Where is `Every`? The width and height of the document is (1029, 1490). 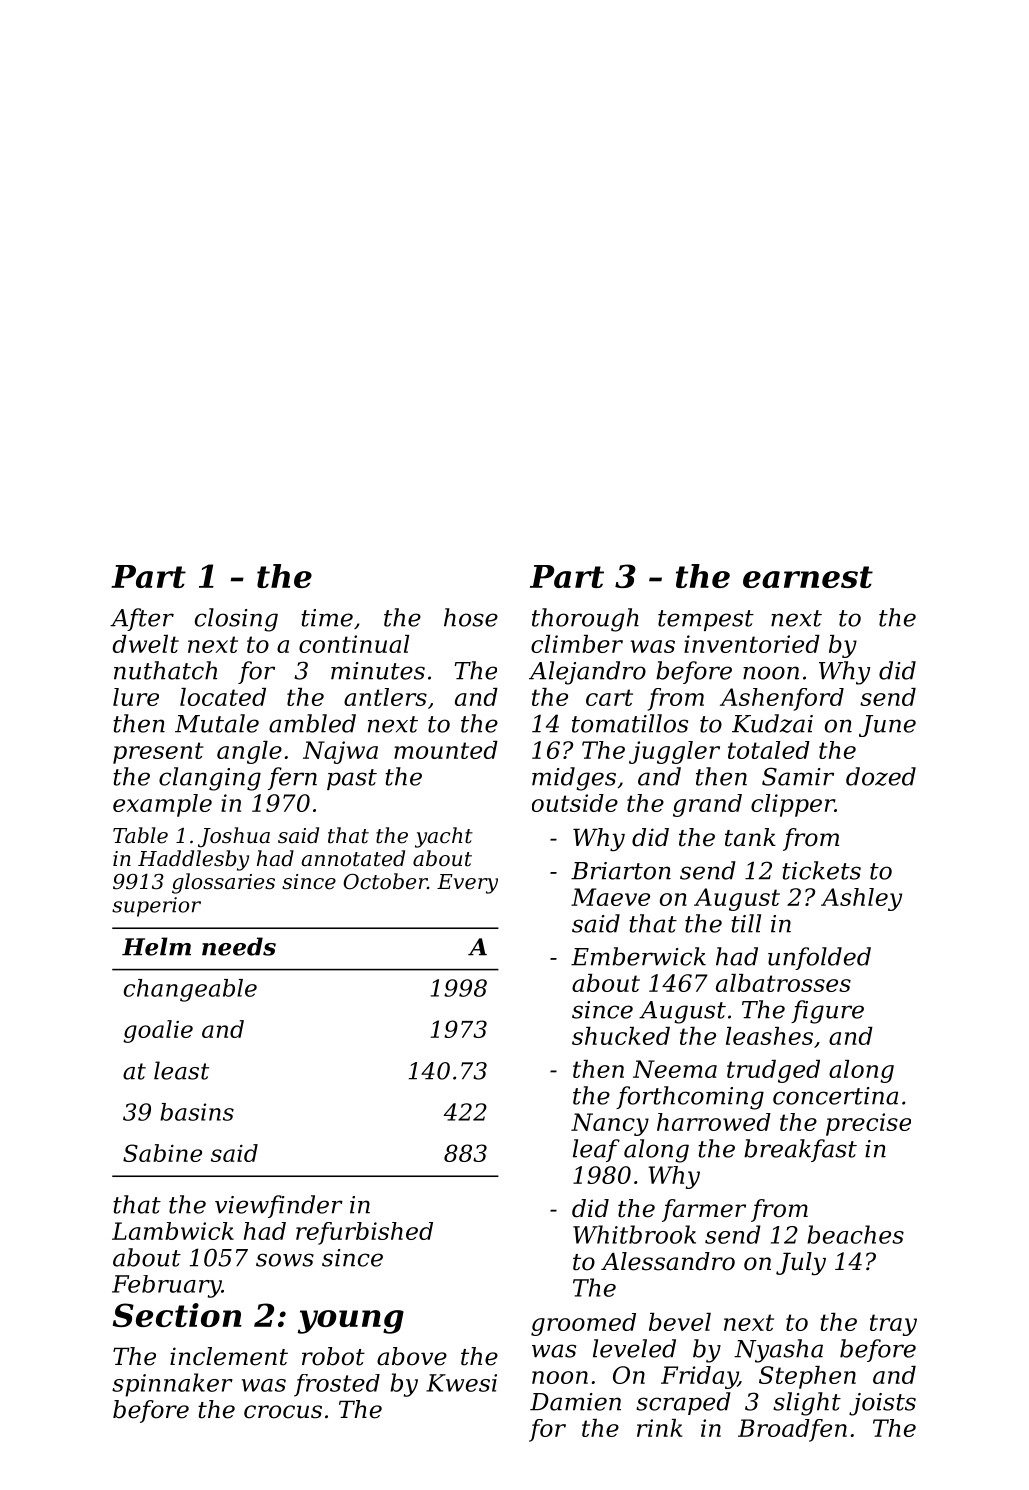
Every is located at coordinates (467, 884).
